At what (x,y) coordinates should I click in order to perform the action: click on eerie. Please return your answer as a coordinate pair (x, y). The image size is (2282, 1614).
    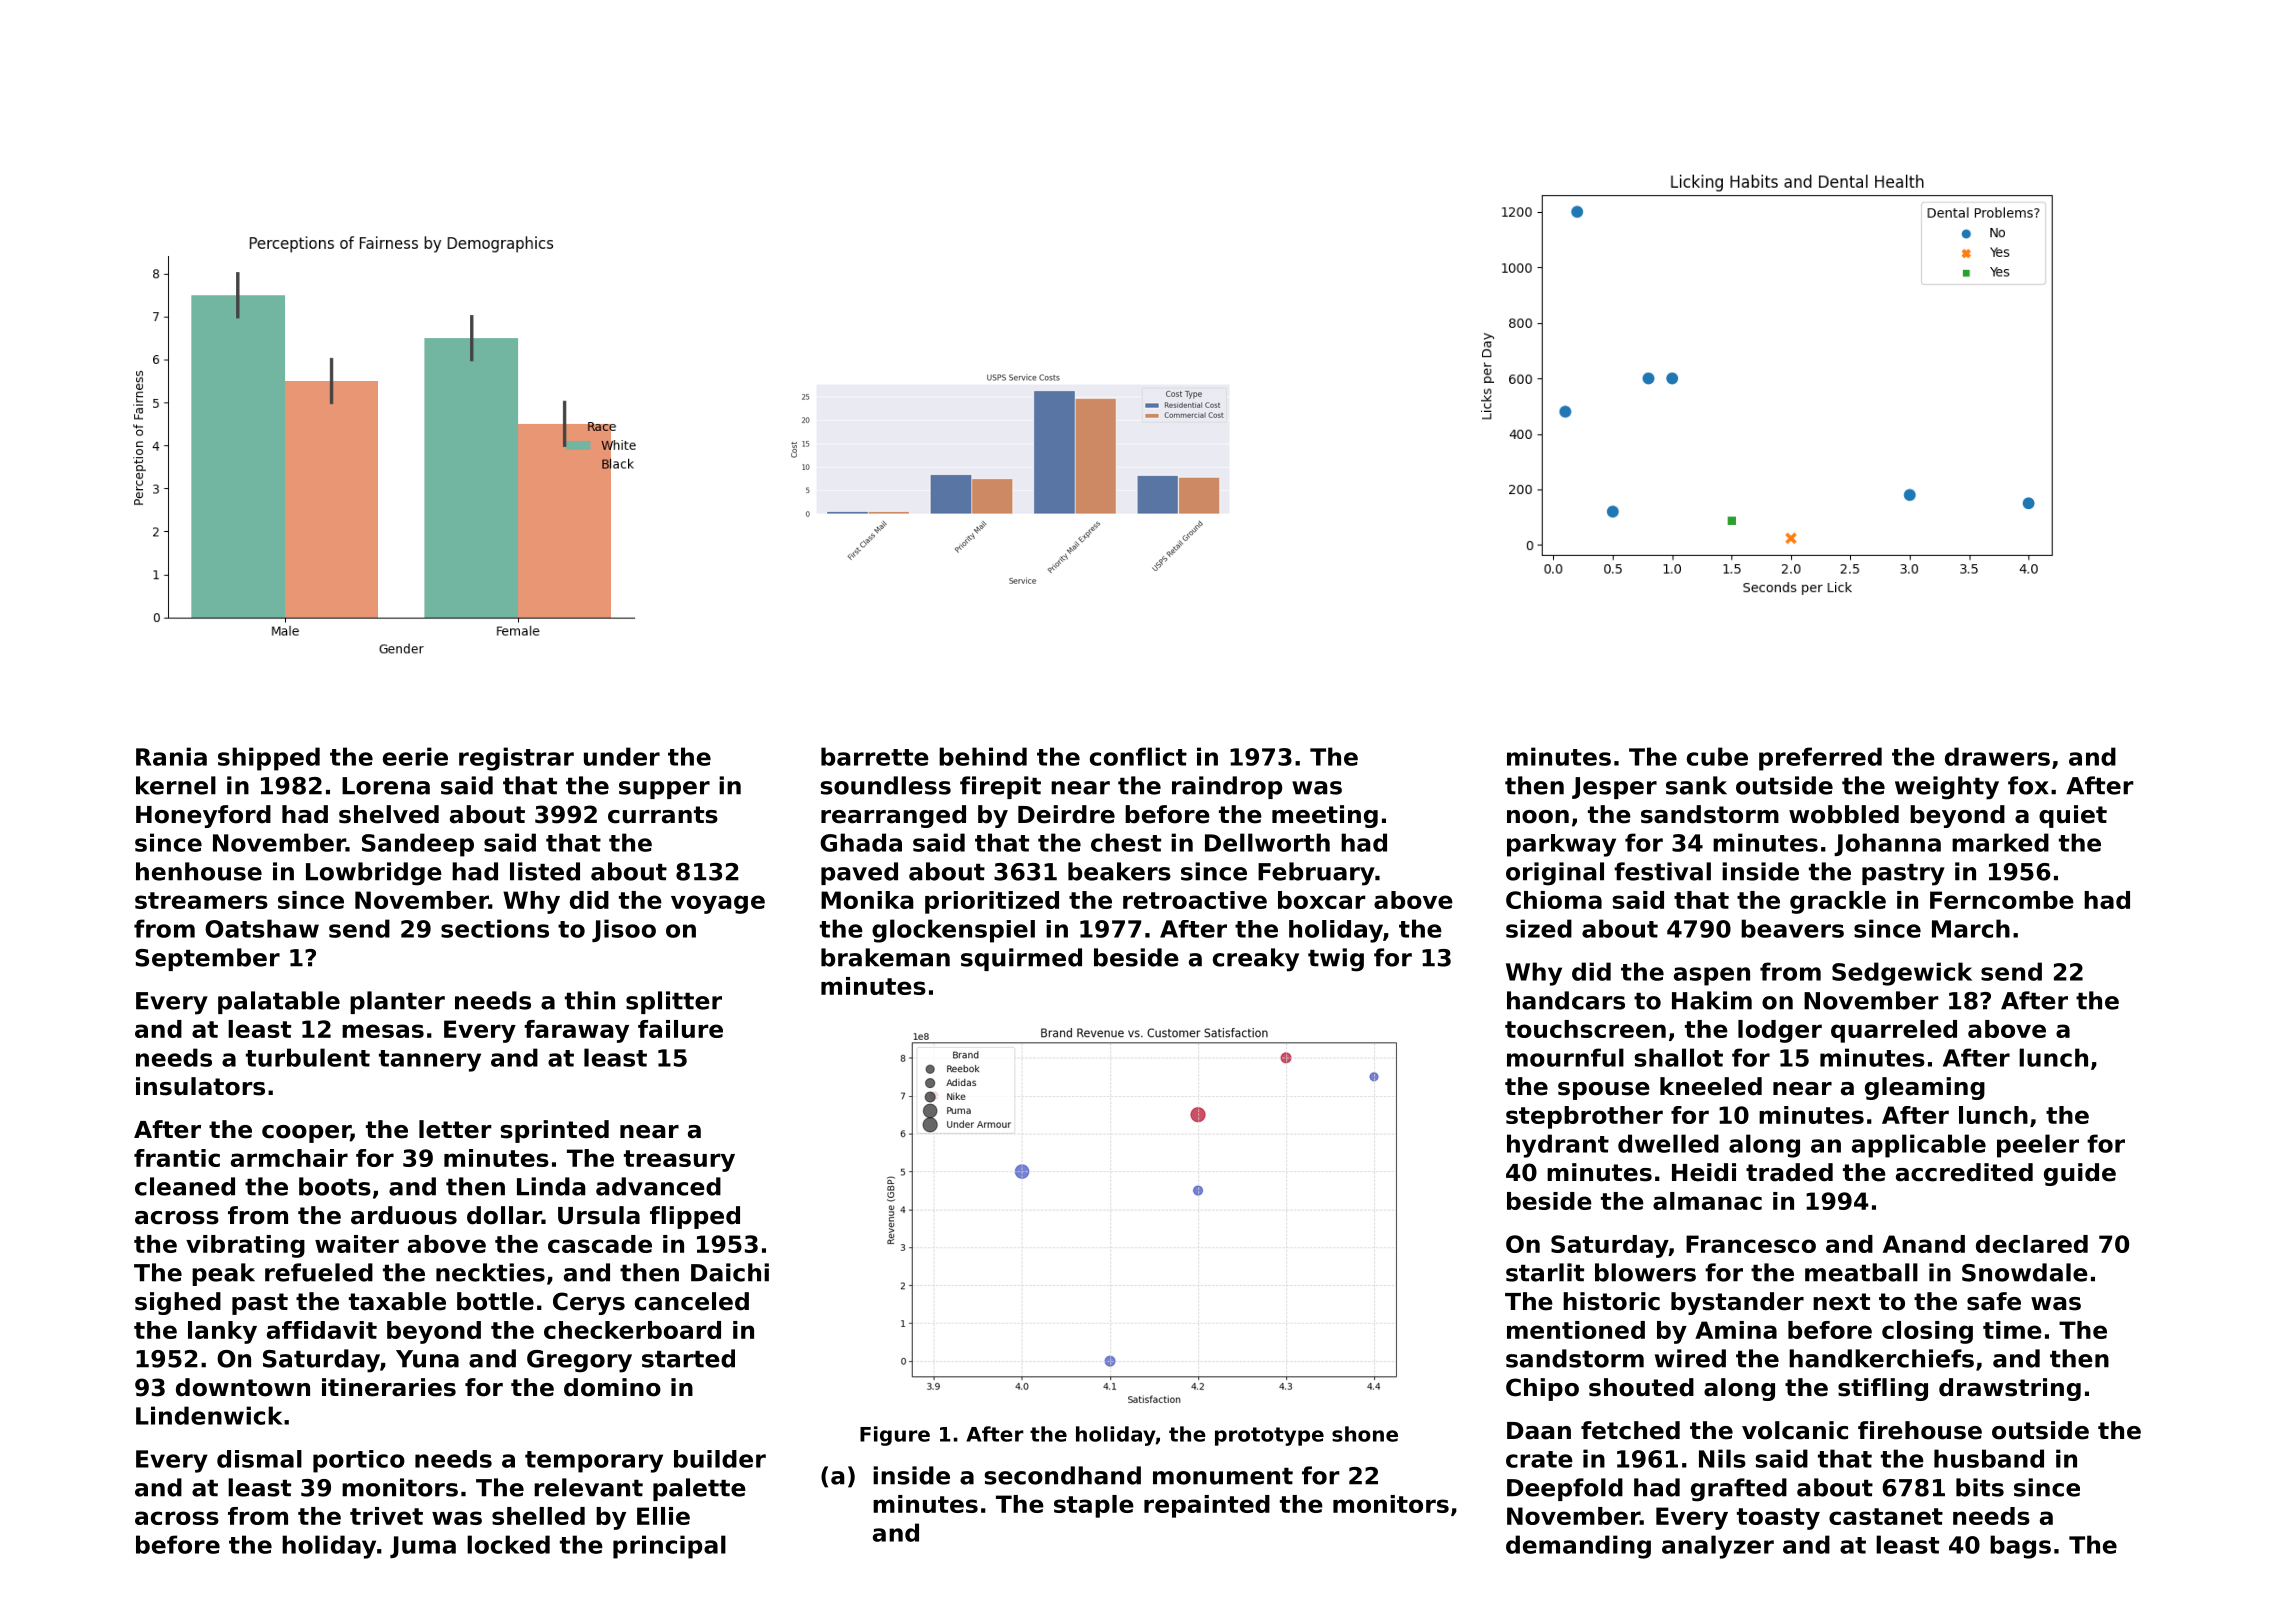
    Looking at the image, I should click on (415, 756).
